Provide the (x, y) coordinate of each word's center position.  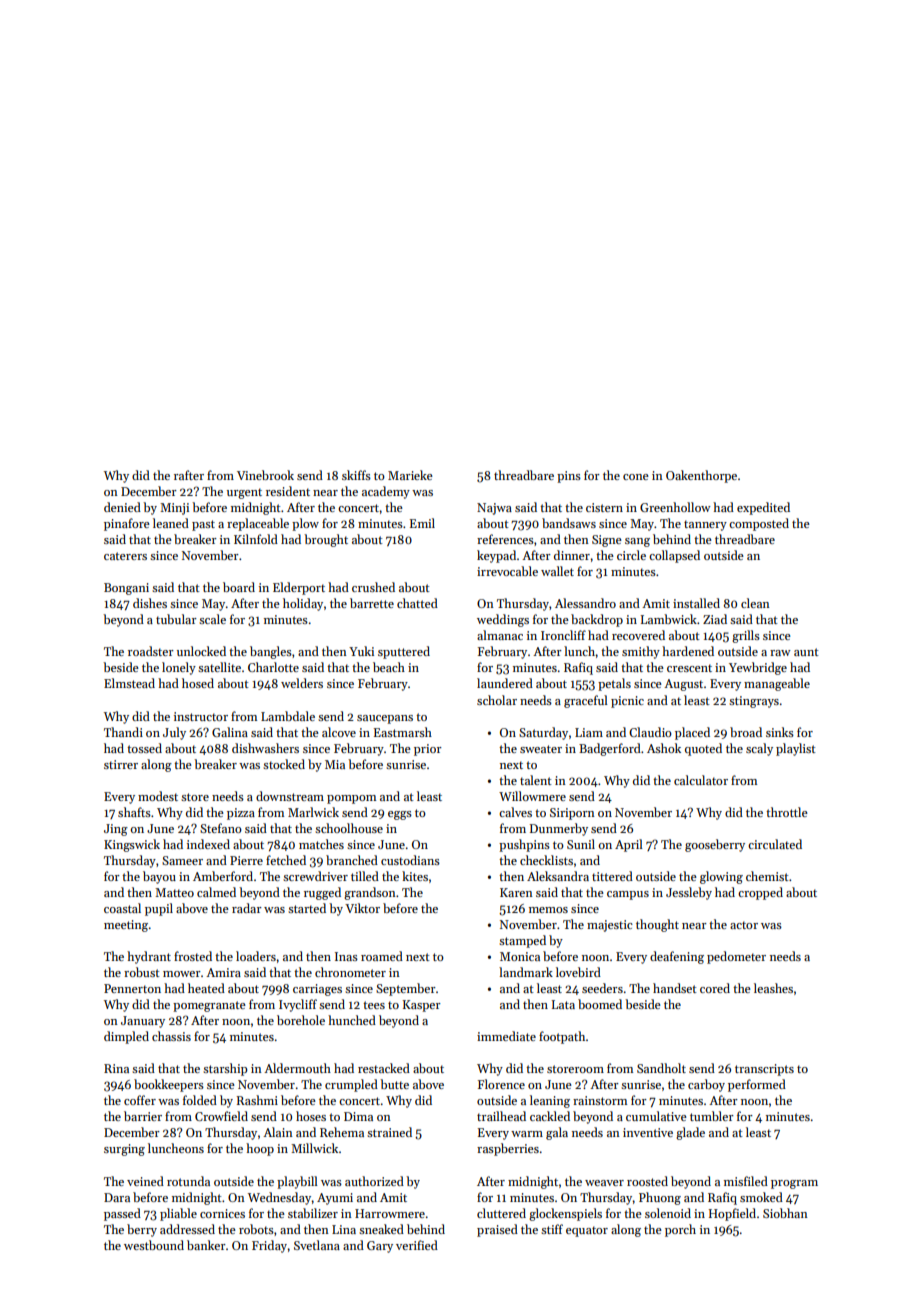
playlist (796, 749)
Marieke (410, 475)
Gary (380, 1247)
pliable (178, 1214)
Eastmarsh (403, 732)
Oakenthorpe (701, 476)
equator (587, 1231)
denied (122, 507)
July (174, 733)
